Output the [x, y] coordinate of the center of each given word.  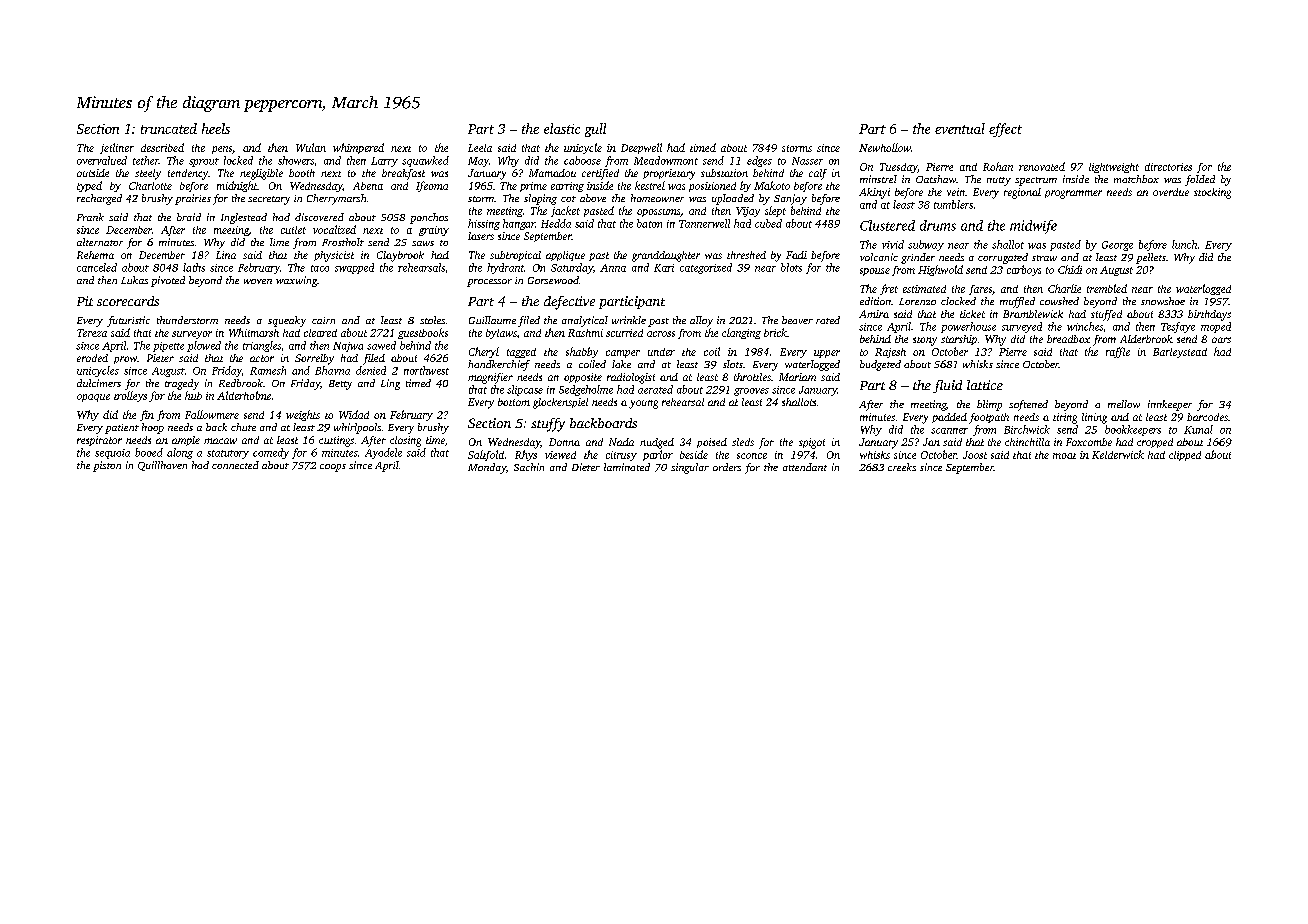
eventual [960, 128]
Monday [487, 468]
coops [333, 468]
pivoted [168, 281]
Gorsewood [553, 280]
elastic [562, 128]
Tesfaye [1178, 327]
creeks [902, 467]
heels [216, 128]
